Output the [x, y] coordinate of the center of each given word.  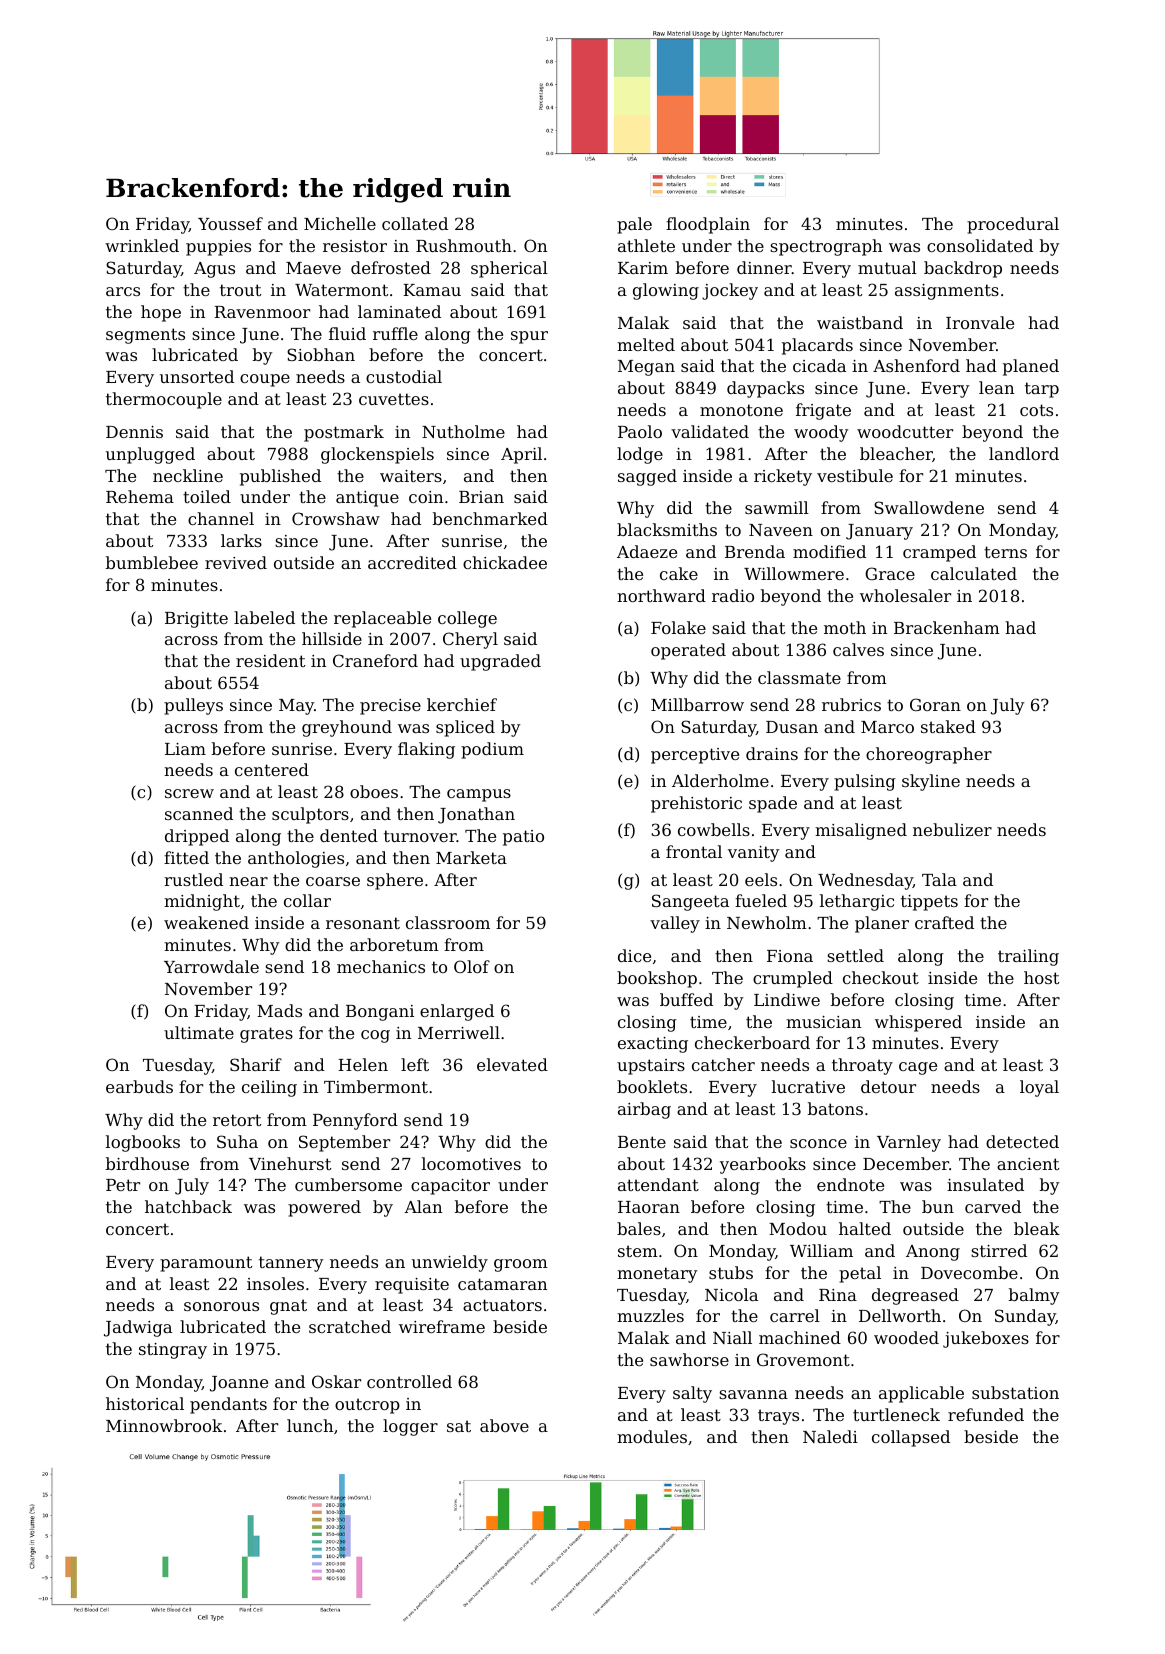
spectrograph [826, 247]
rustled [193, 879]
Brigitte [196, 620]
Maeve [313, 268]
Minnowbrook [164, 1425]
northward [661, 595]
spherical [509, 269]
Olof [472, 966]
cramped [939, 553]
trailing [1028, 957]
